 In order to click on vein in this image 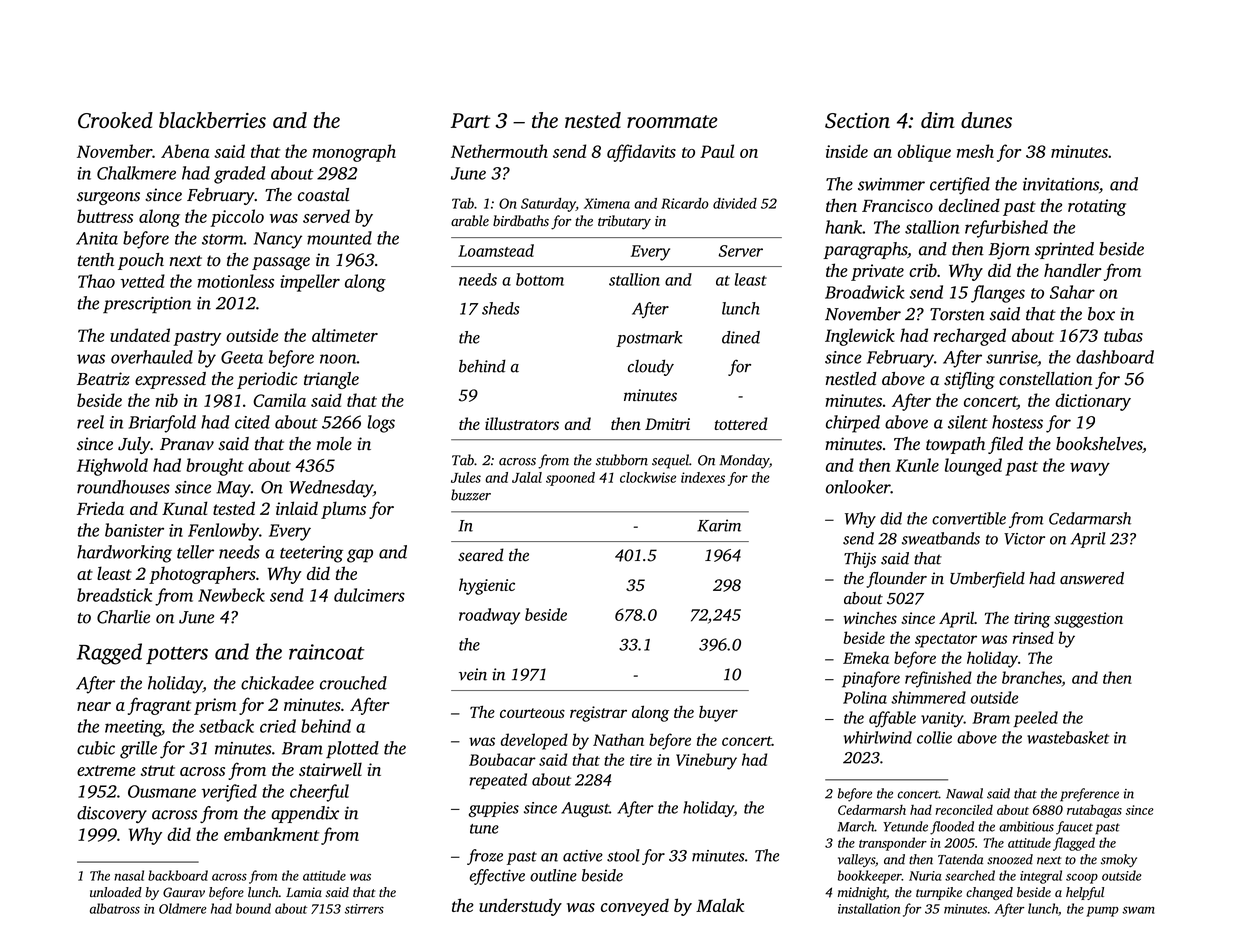, I will do `click(473, 674)`.
